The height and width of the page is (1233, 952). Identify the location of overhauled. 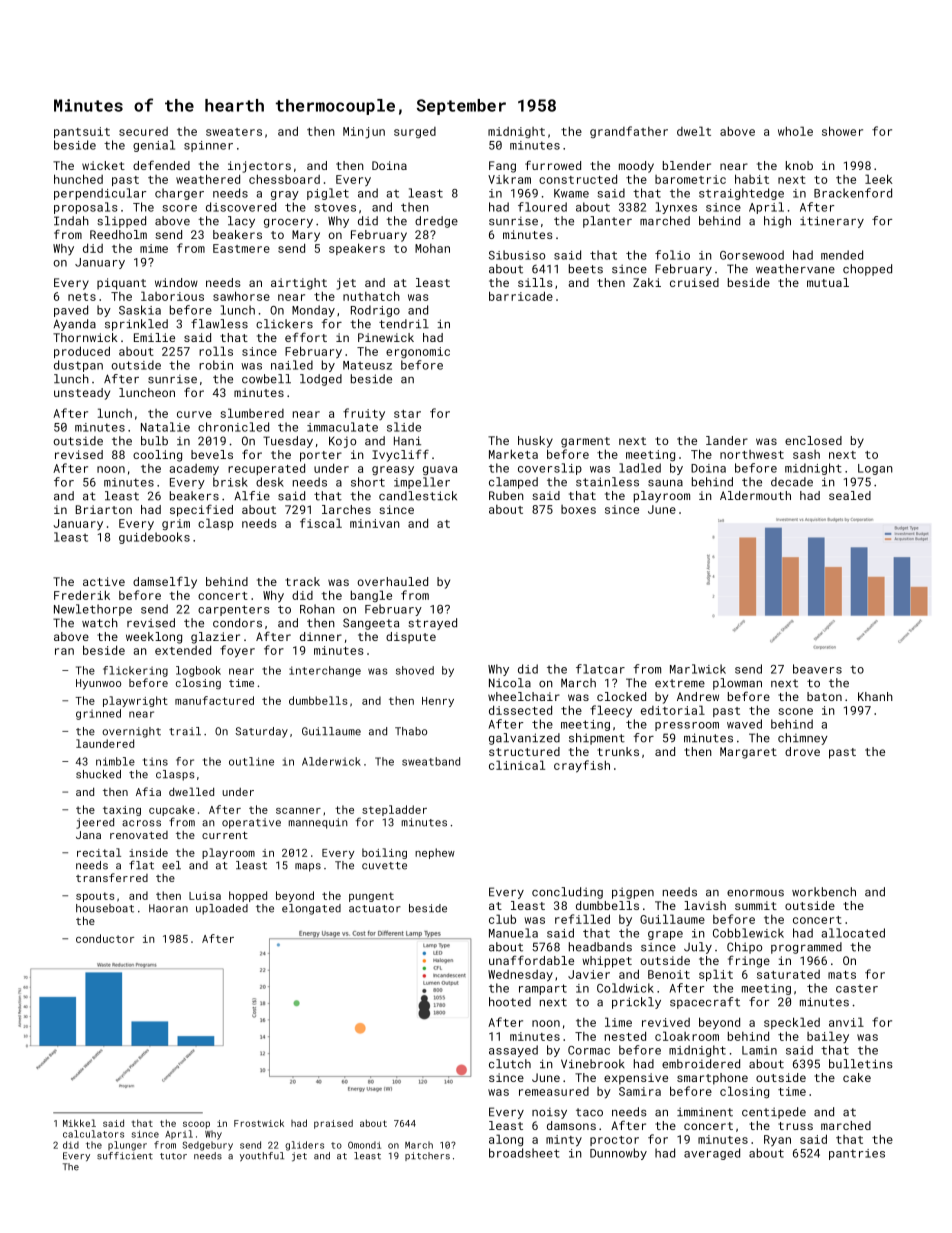
(392, 581).
